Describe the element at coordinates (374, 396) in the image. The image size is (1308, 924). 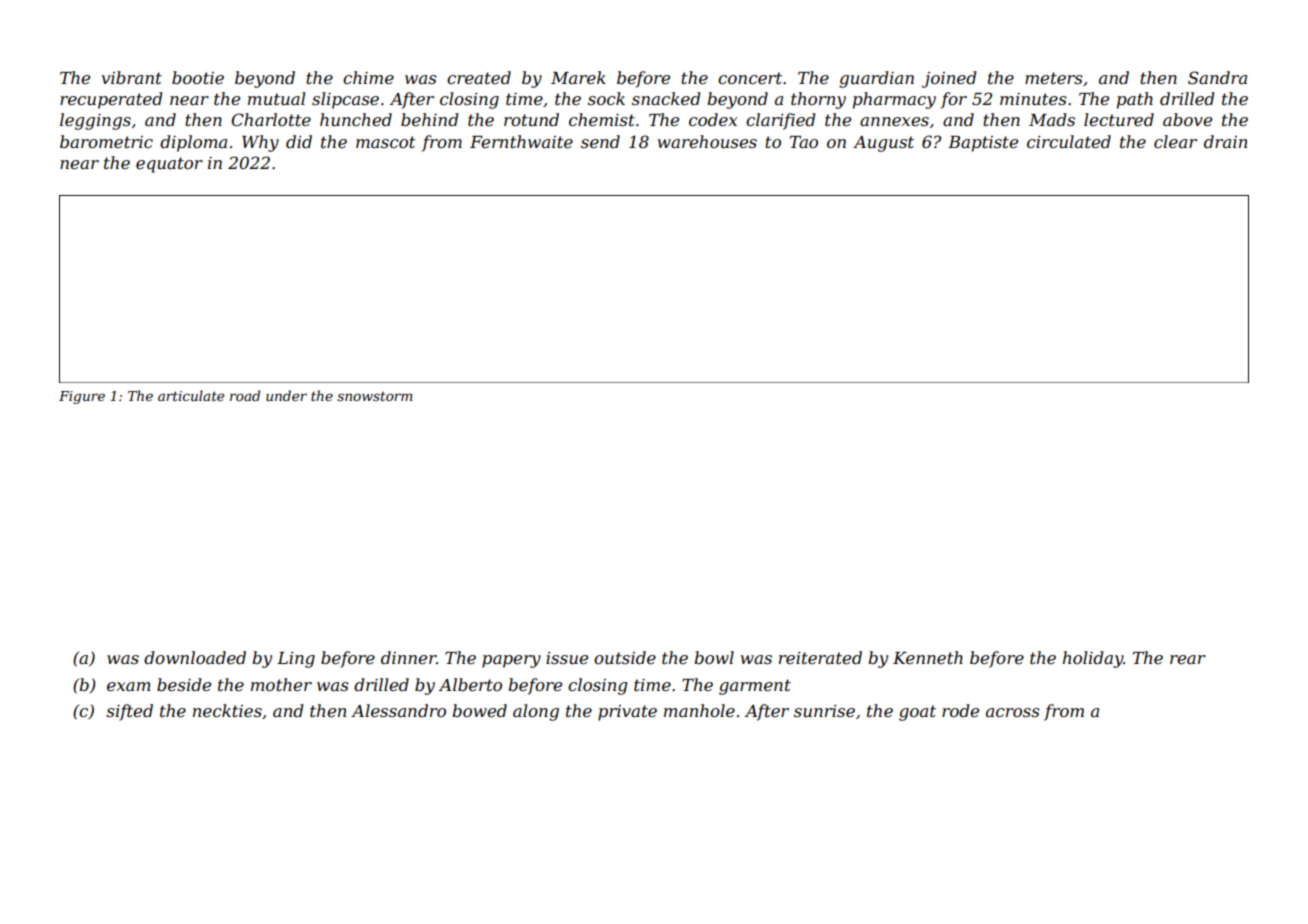
I see `snowstorm` at that location.
